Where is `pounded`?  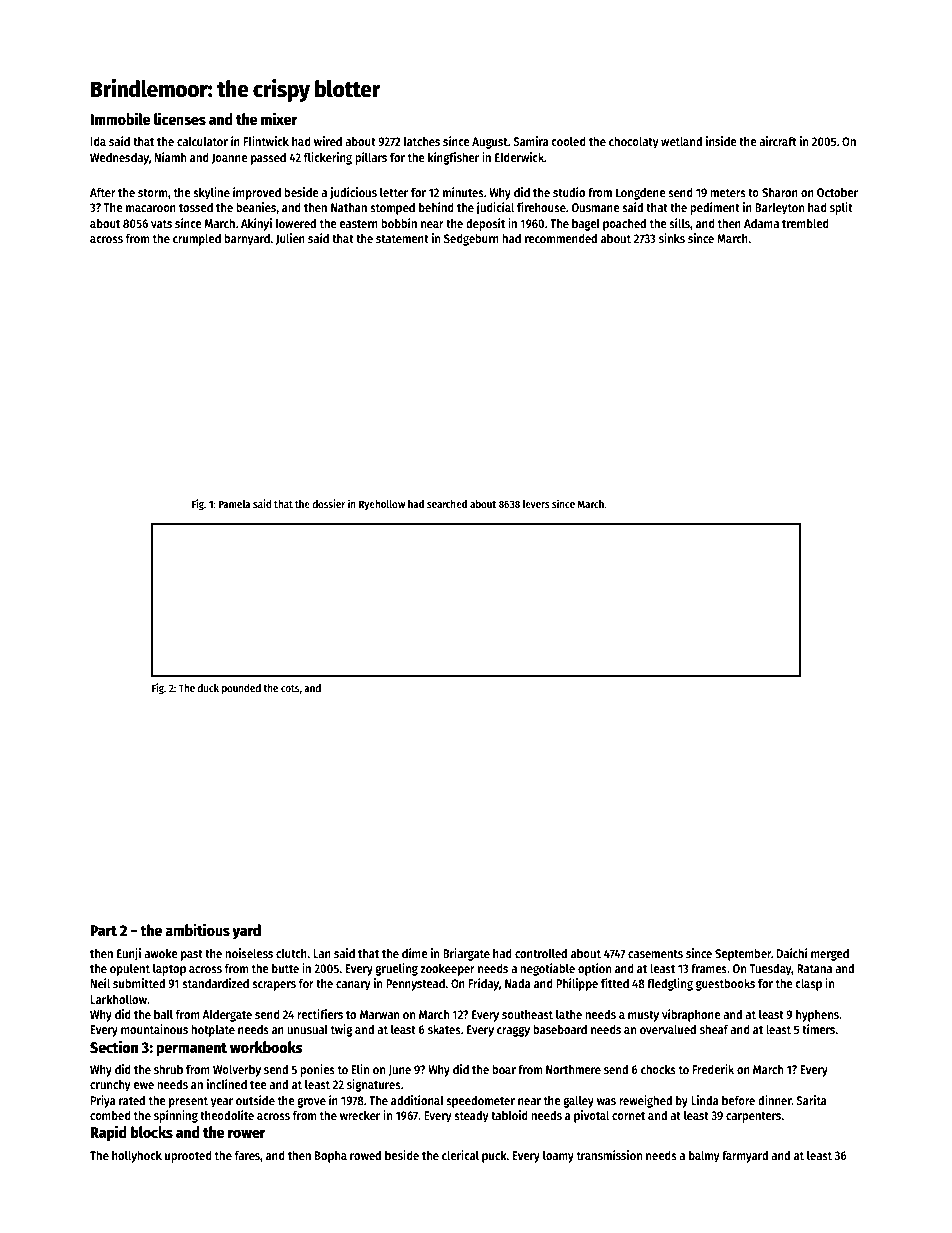 pounded is located at coordinates (241, 689).
